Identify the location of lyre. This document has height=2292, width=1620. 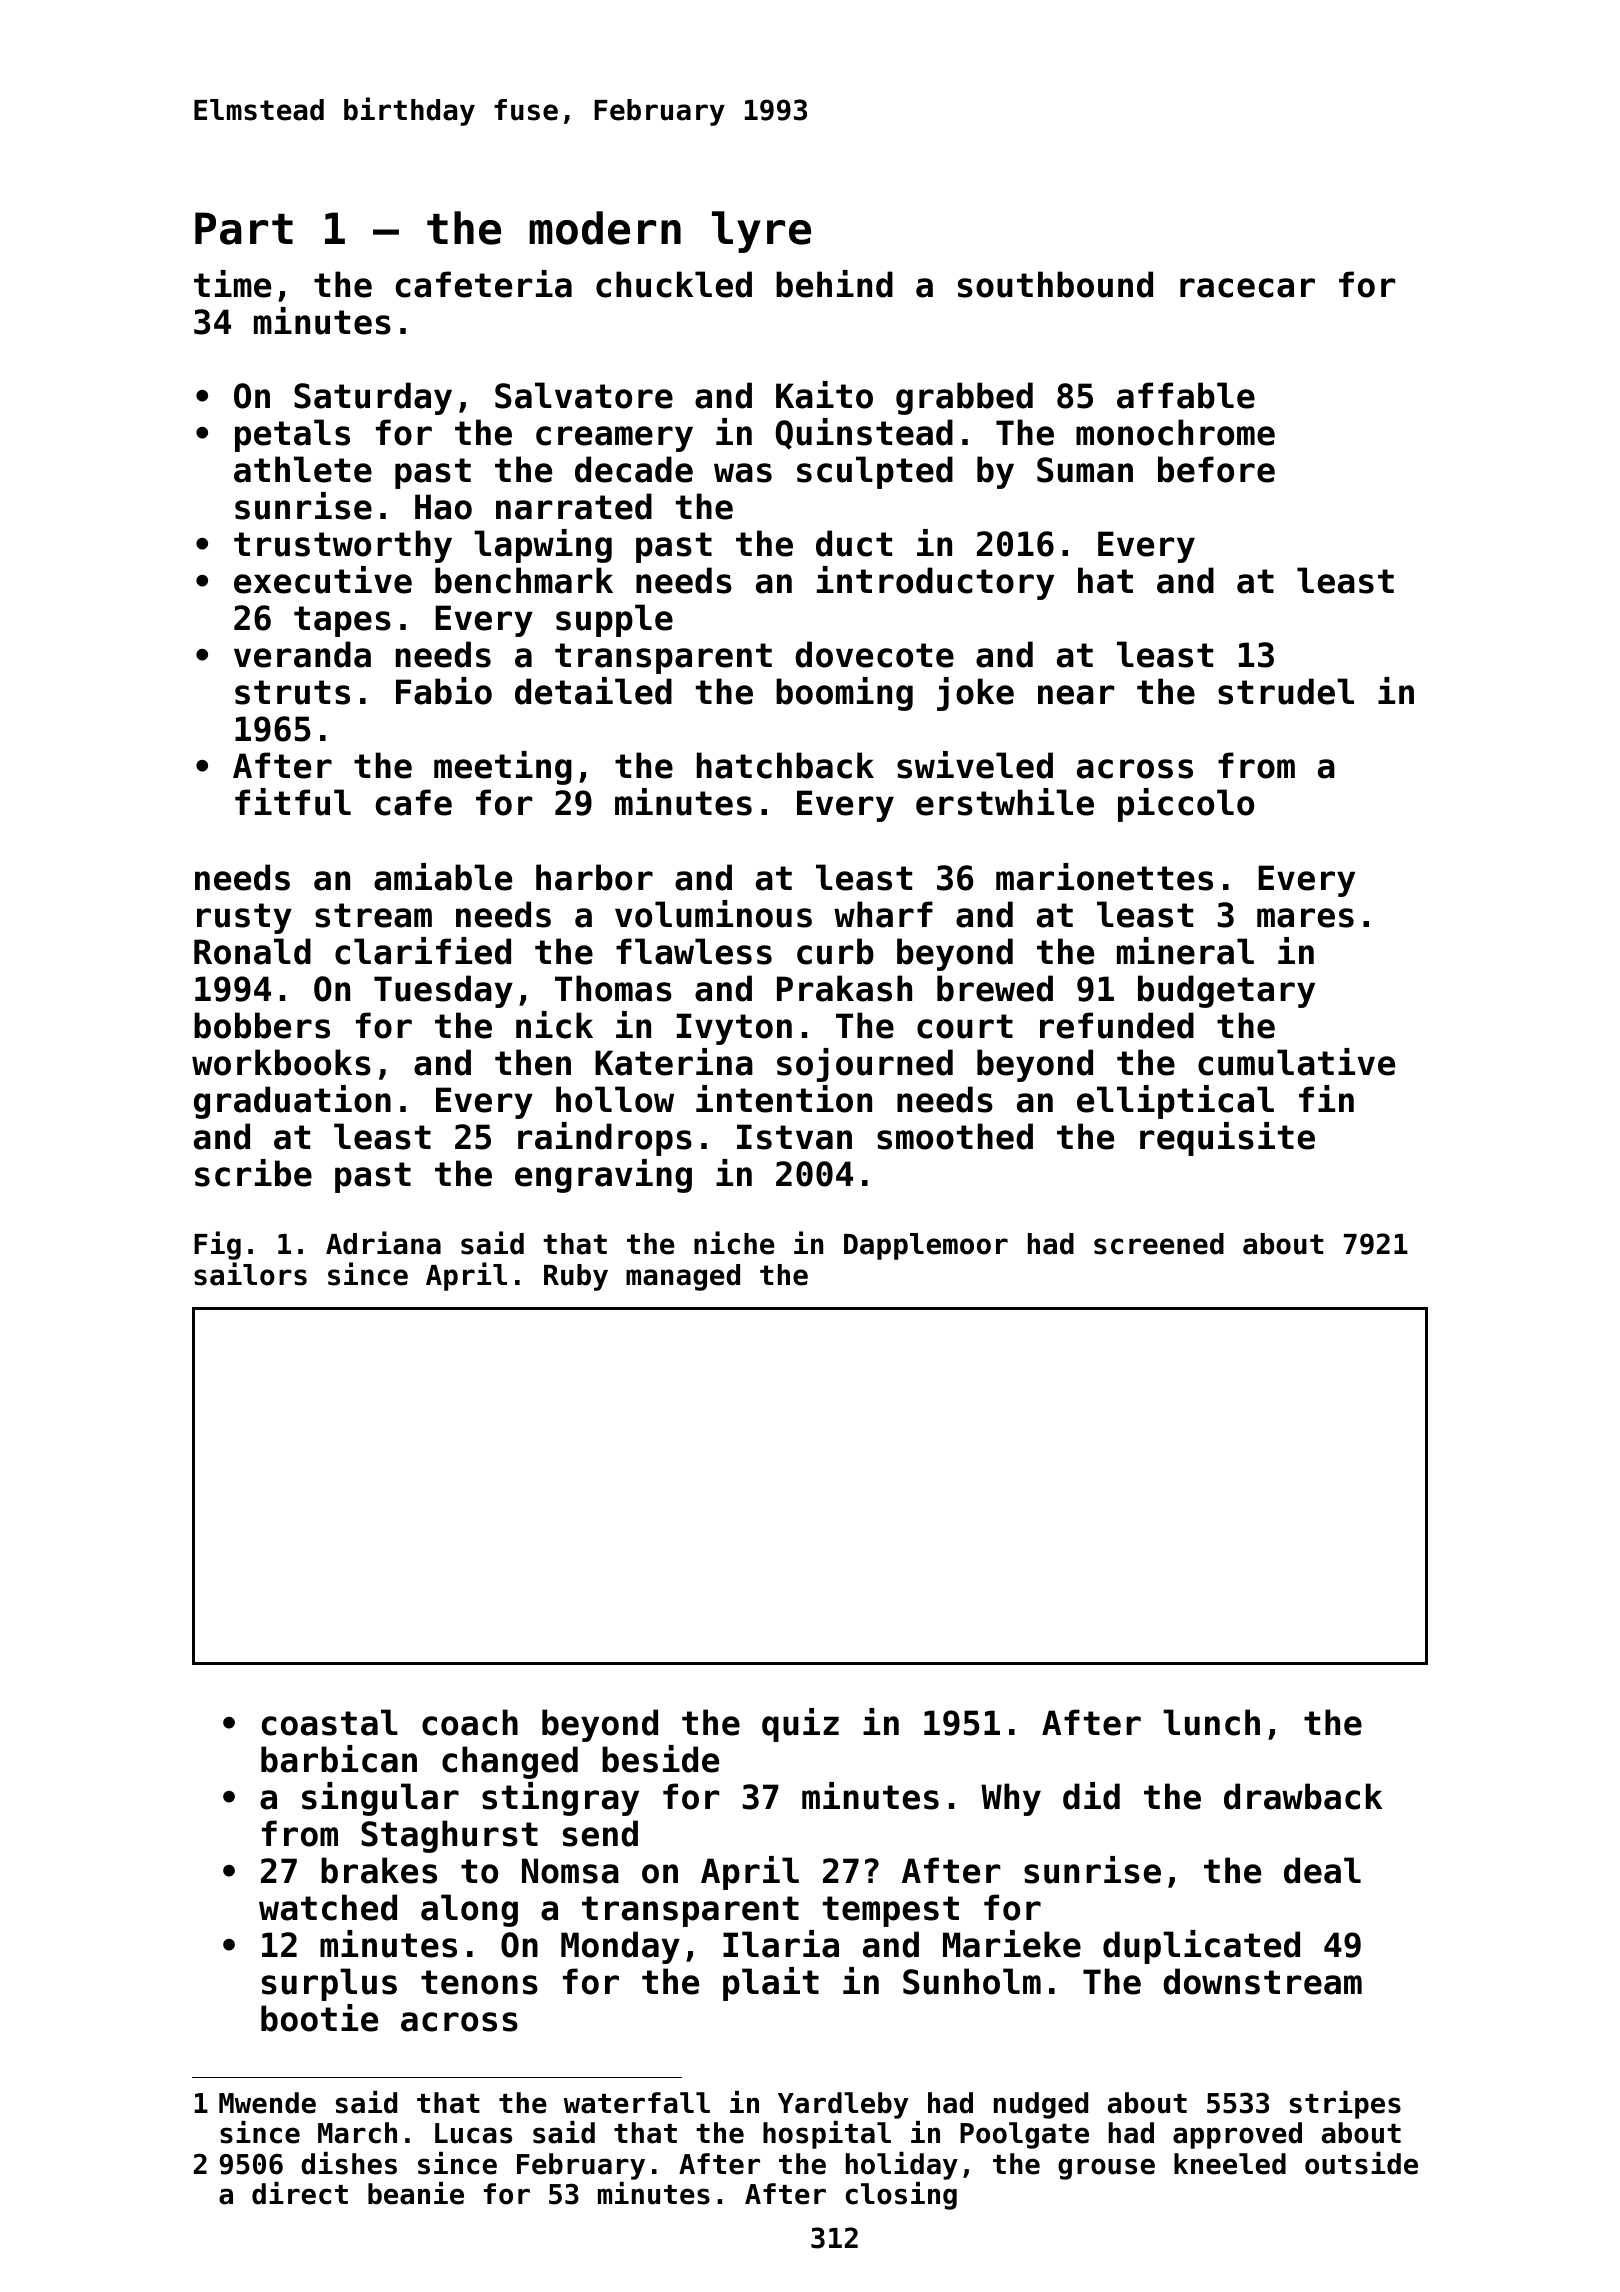
(761, 232).
